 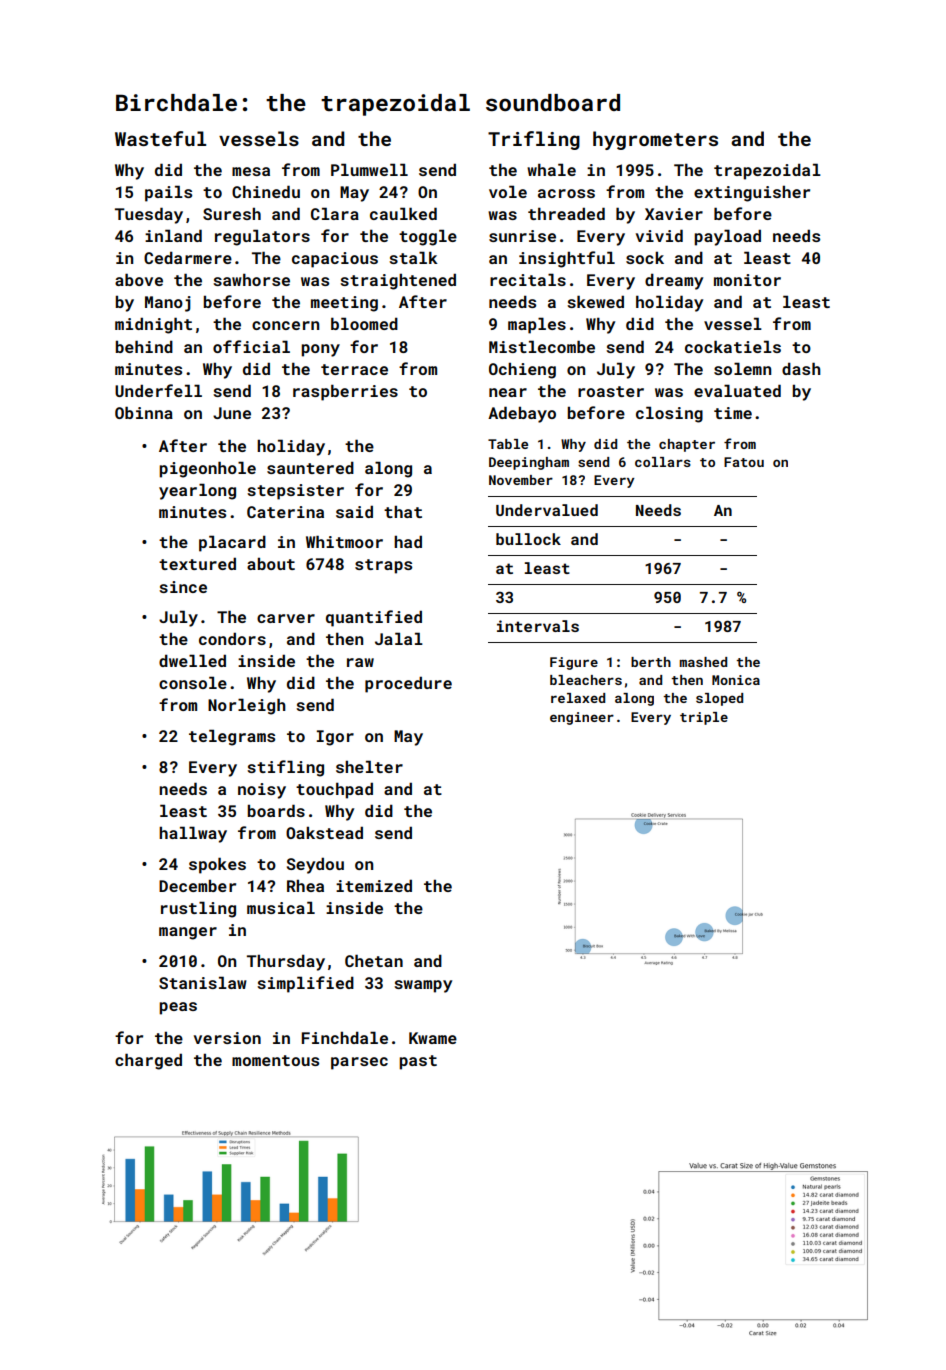 I want to click on Norleigh, so click(x=247, y=706).
